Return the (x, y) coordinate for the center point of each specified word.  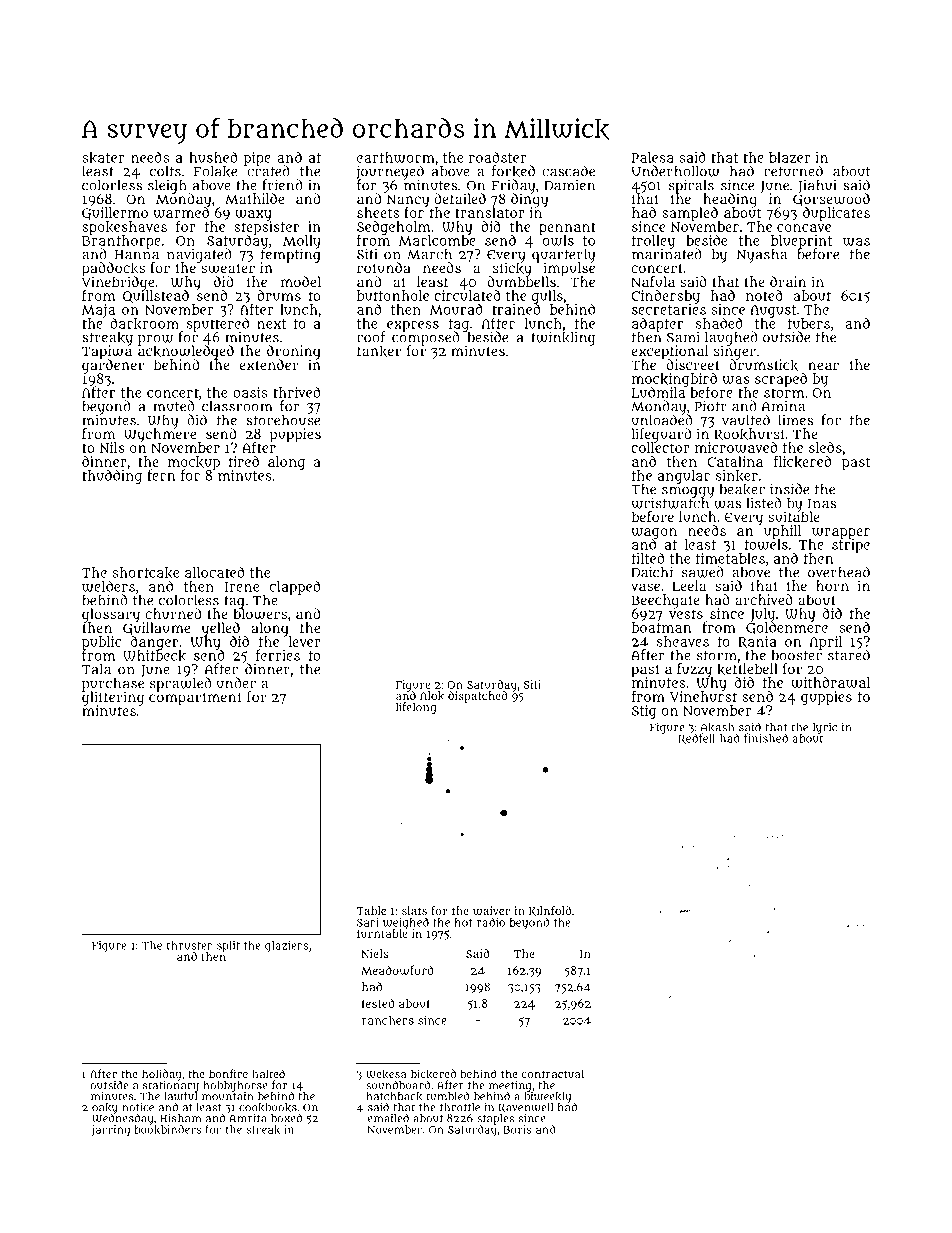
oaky (105, 1108)
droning (293, 352)
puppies (295, 435)
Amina (783, 406)
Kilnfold (550, 911)
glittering (113, 698)
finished (766, 738)
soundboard (398, 1085)
